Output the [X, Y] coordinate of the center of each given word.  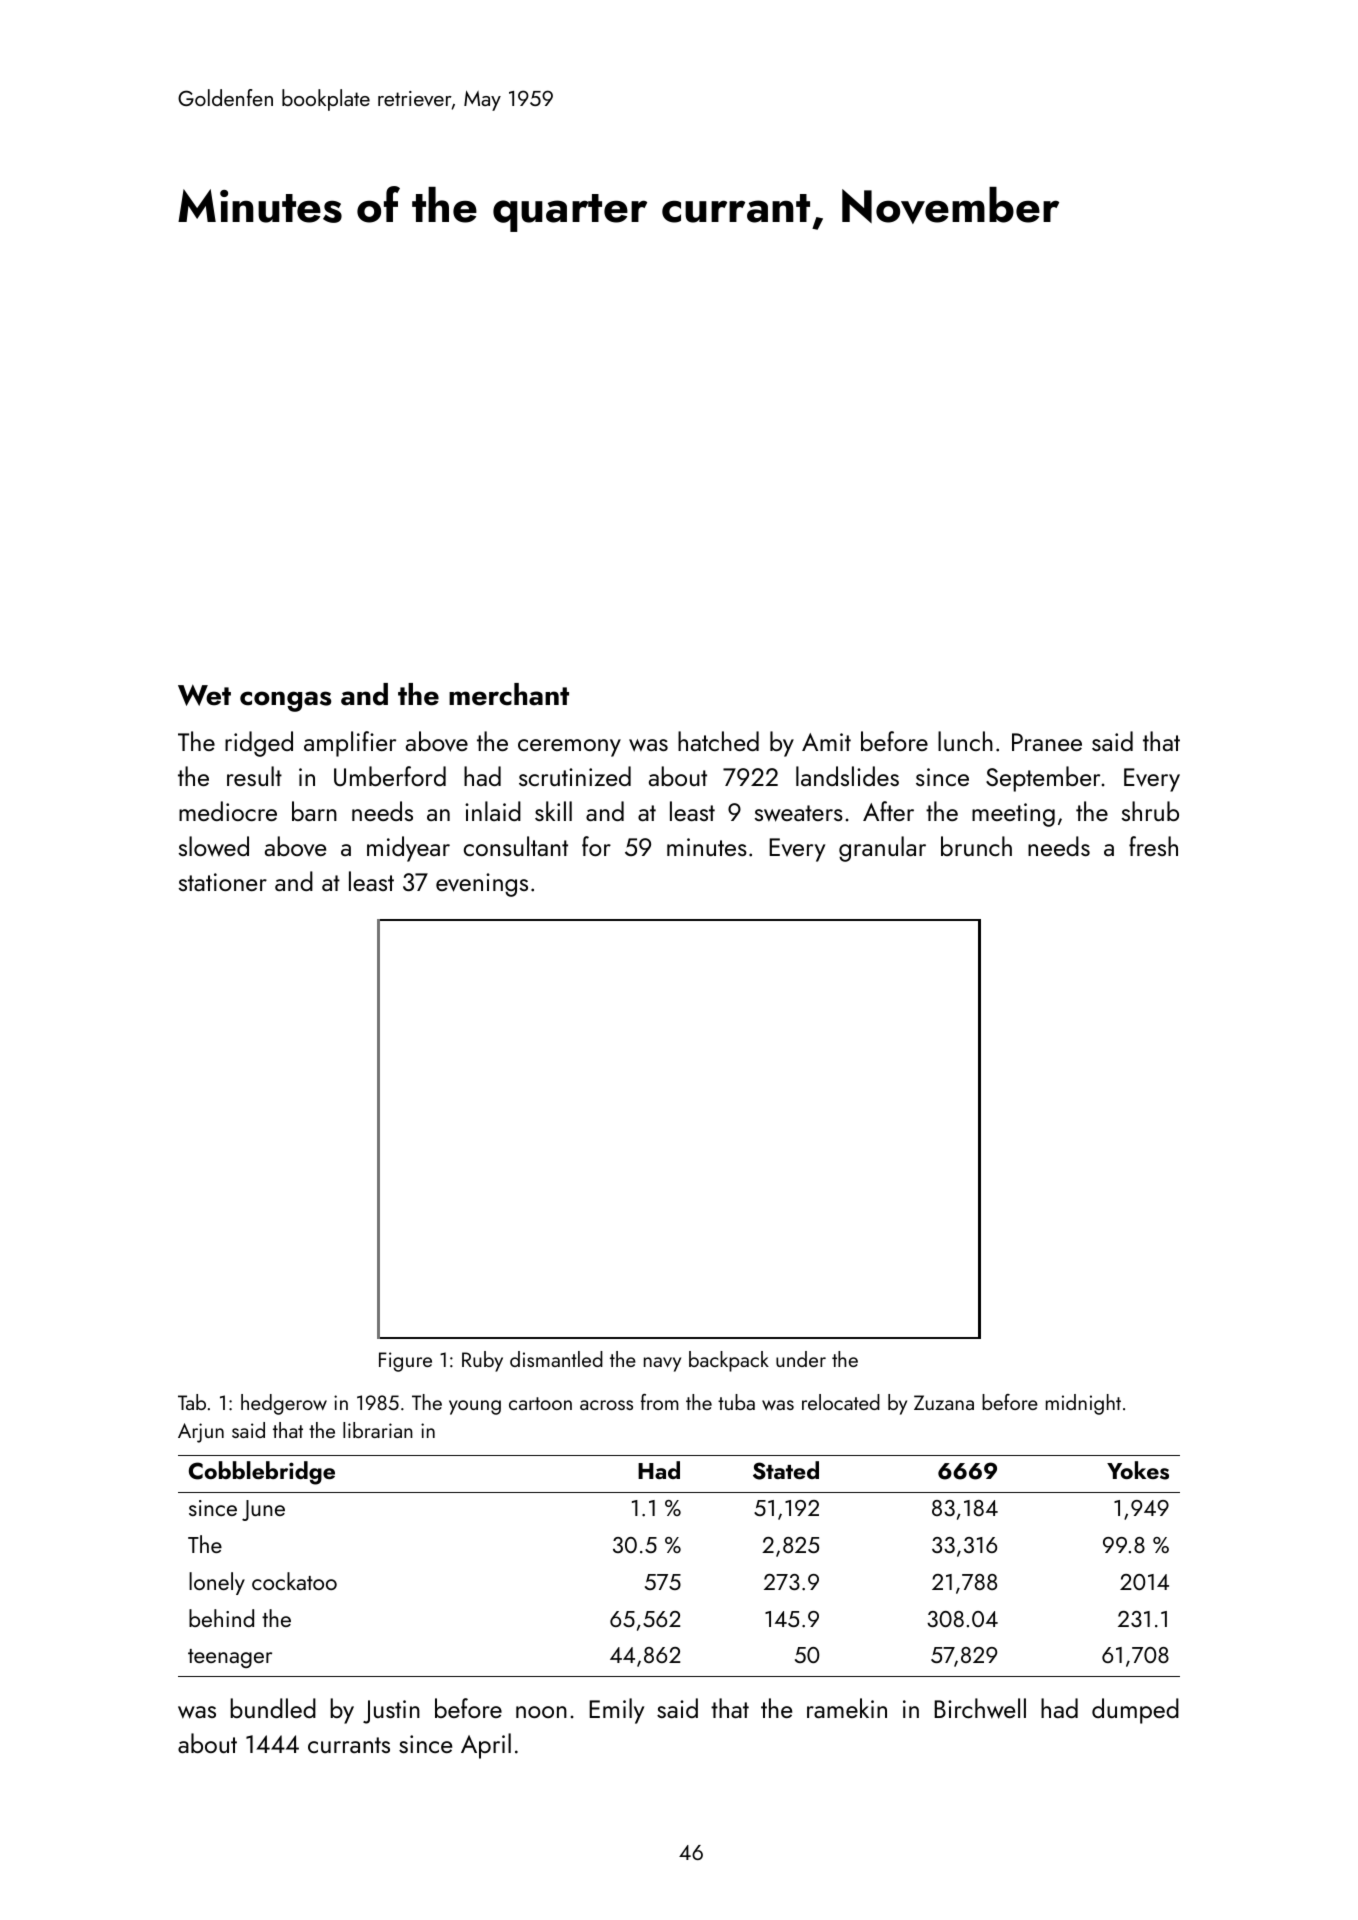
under [801, 1359]
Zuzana [944, 1402]
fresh [1153, 846]
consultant [516, 846]
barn [314, 811]
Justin [391, 1712]
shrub [1150, 811]
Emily [616, 1711]
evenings [482, 885]
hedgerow [284, 1404]
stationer [223, 882]
